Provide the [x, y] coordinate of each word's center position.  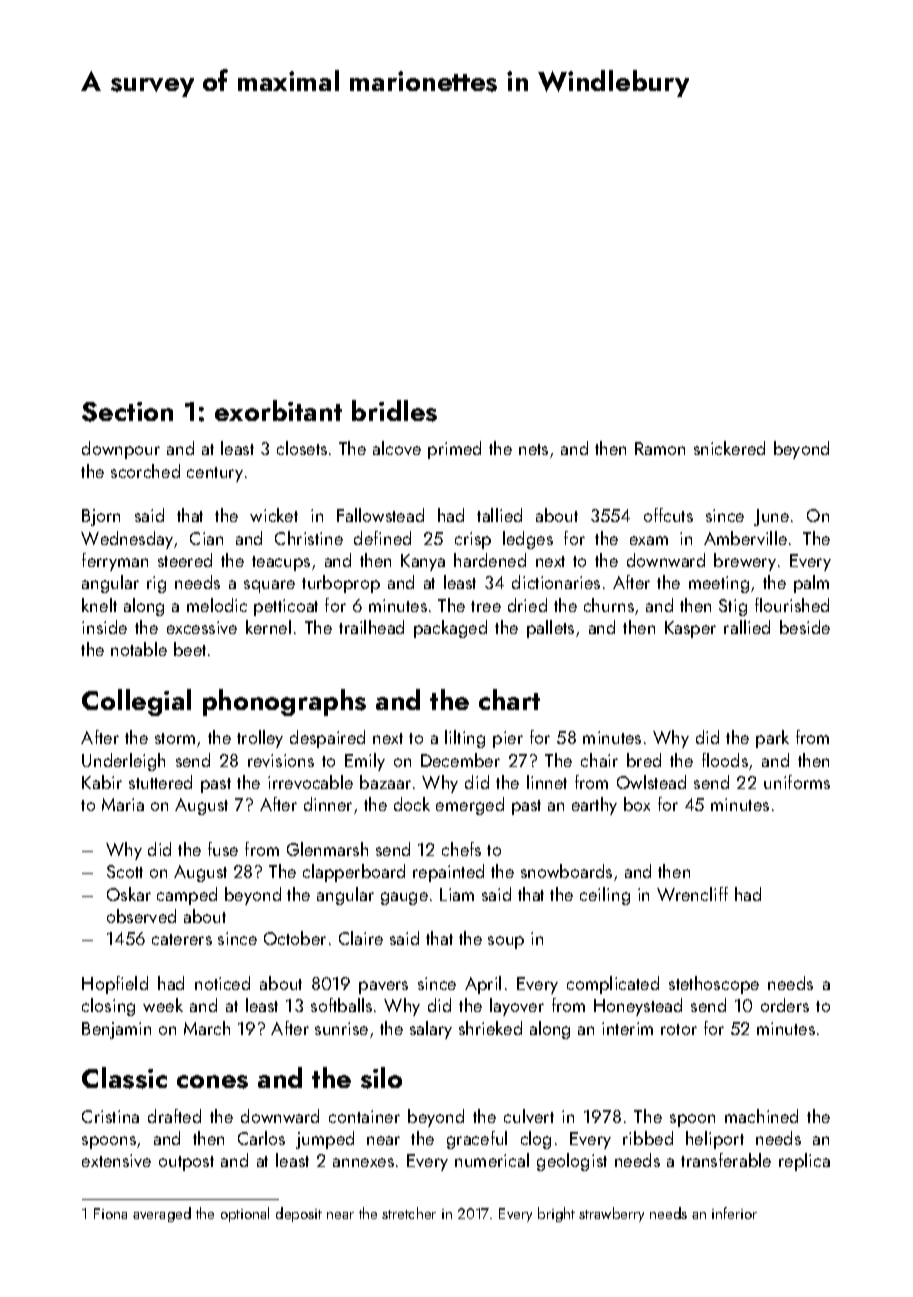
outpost [186, 1163]
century [215, 474]
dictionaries [556, 582]
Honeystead [638, 1007]
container [364, 1116]
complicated [613, 985]
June [771, 517]
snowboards [566, 871]
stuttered [160, 782]
